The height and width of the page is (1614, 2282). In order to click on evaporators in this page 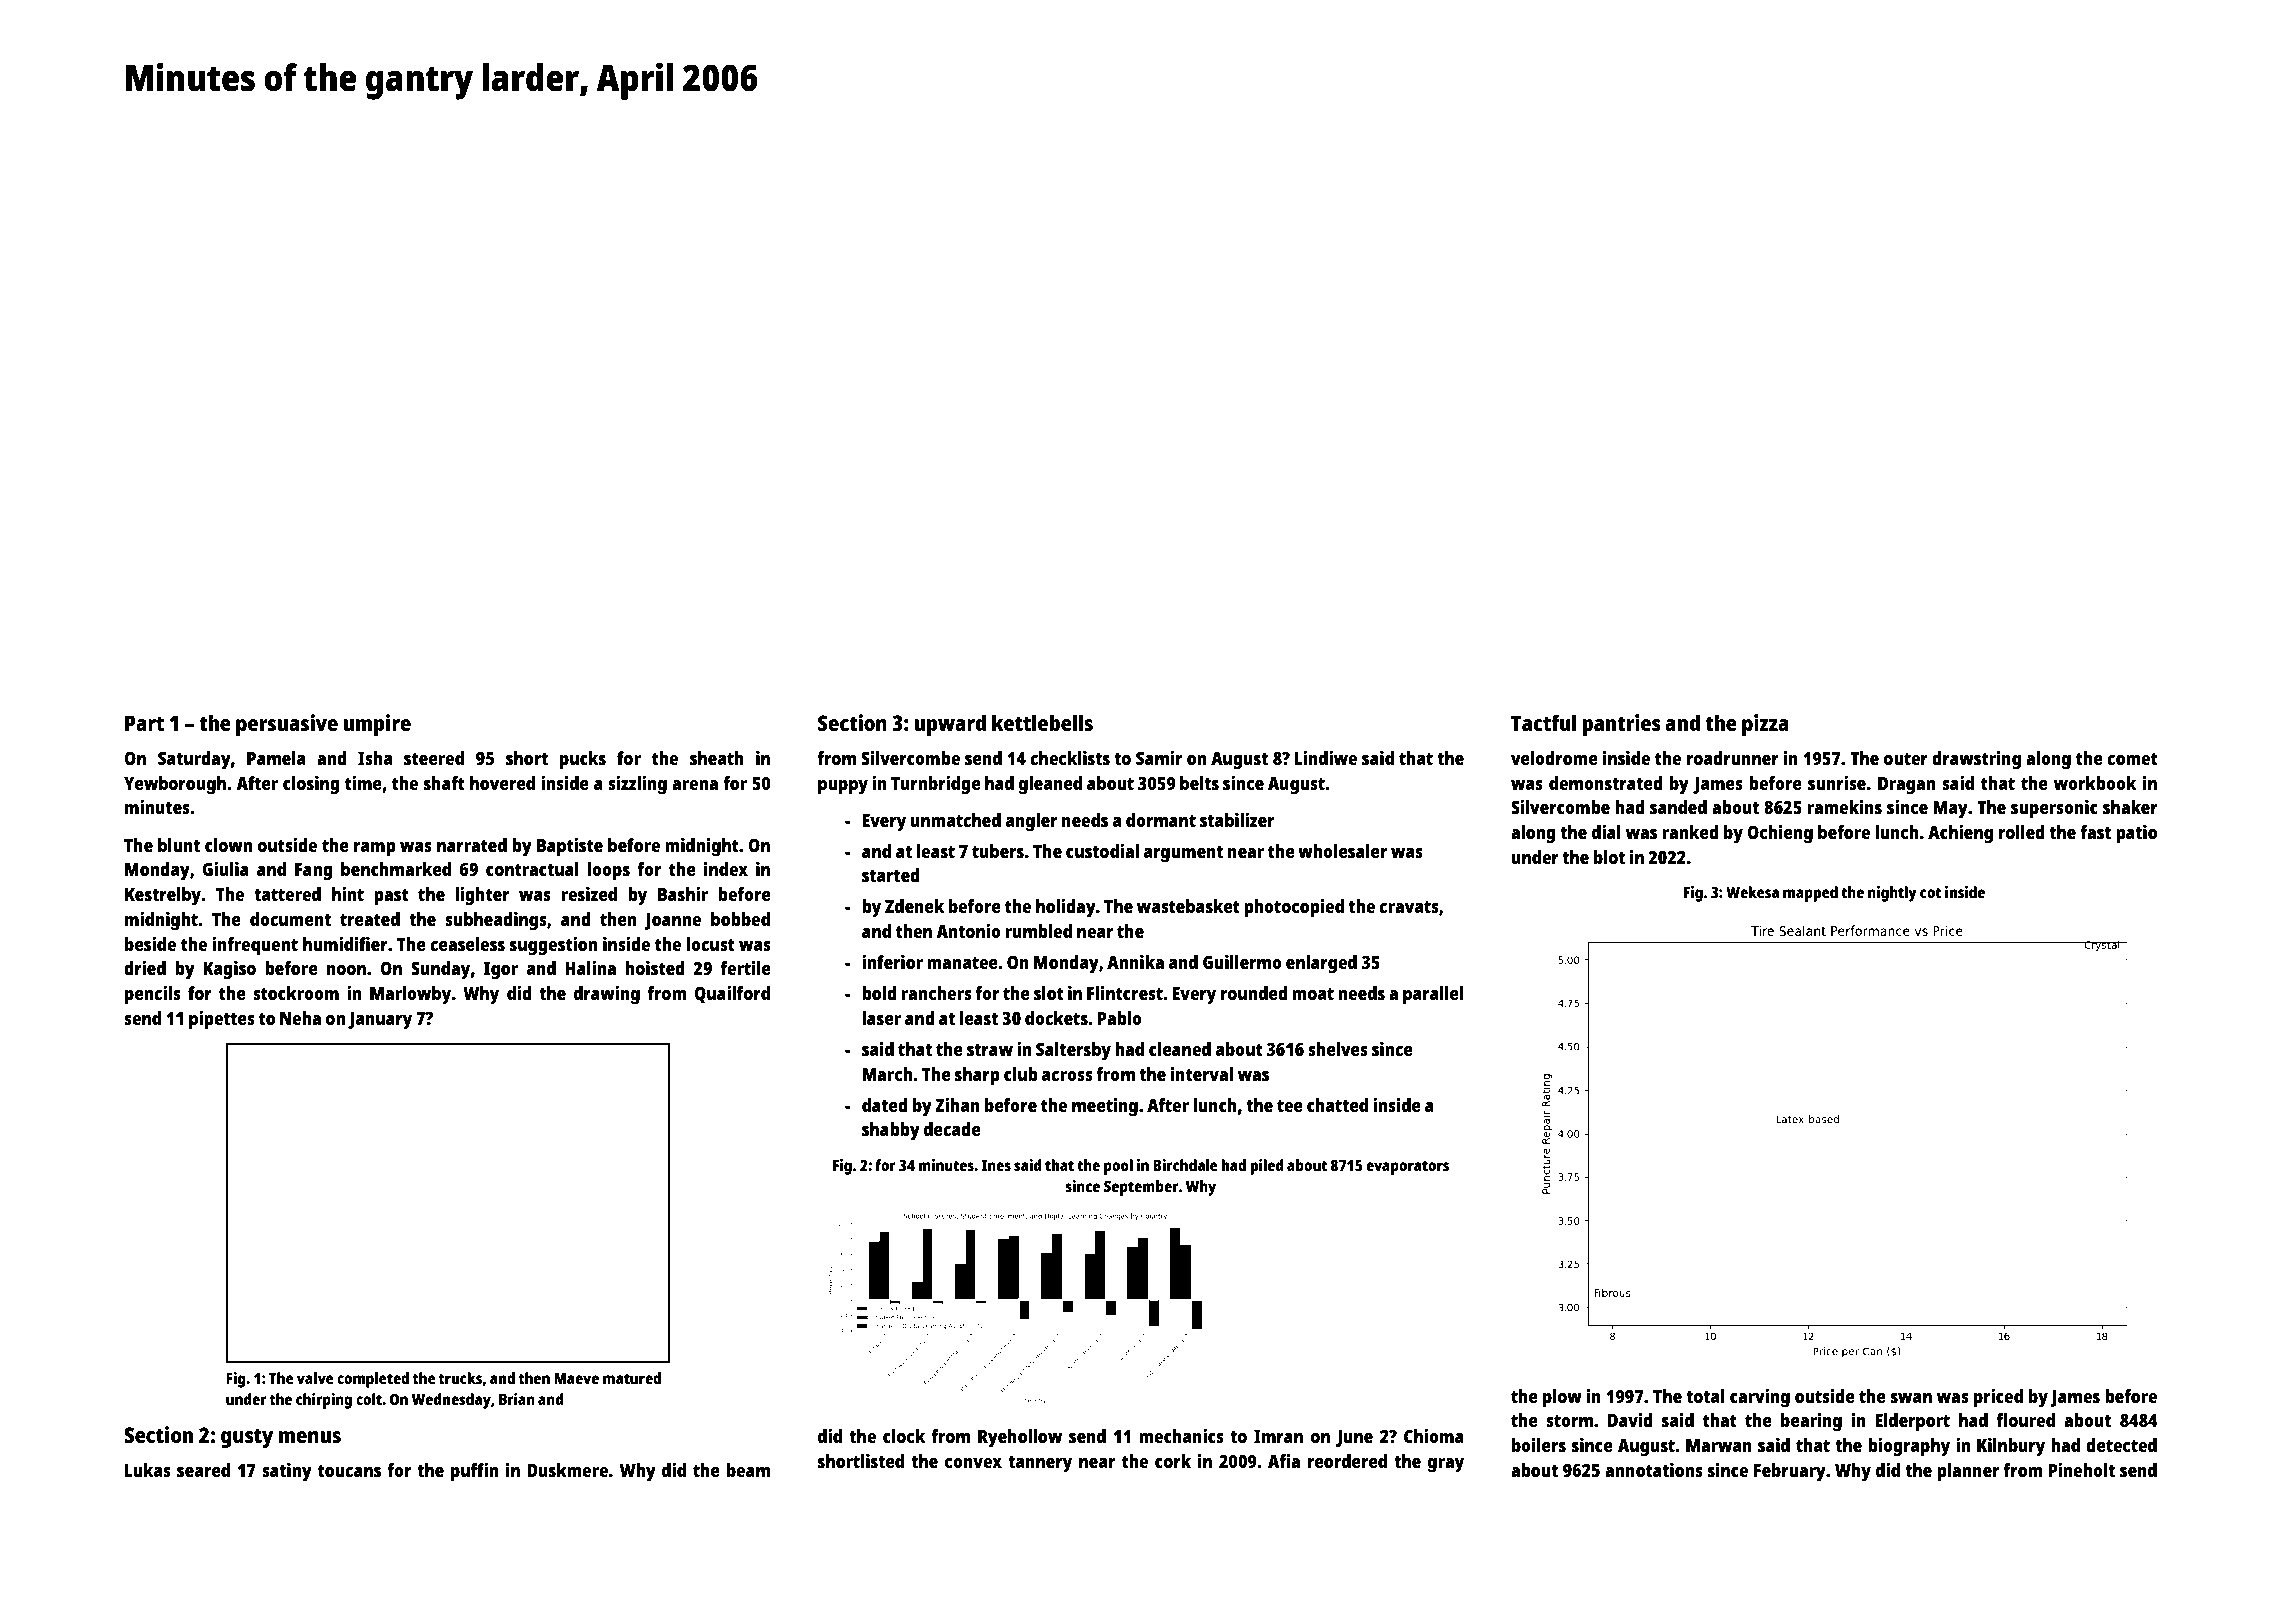, I will do `click(1407, 1167)`.
